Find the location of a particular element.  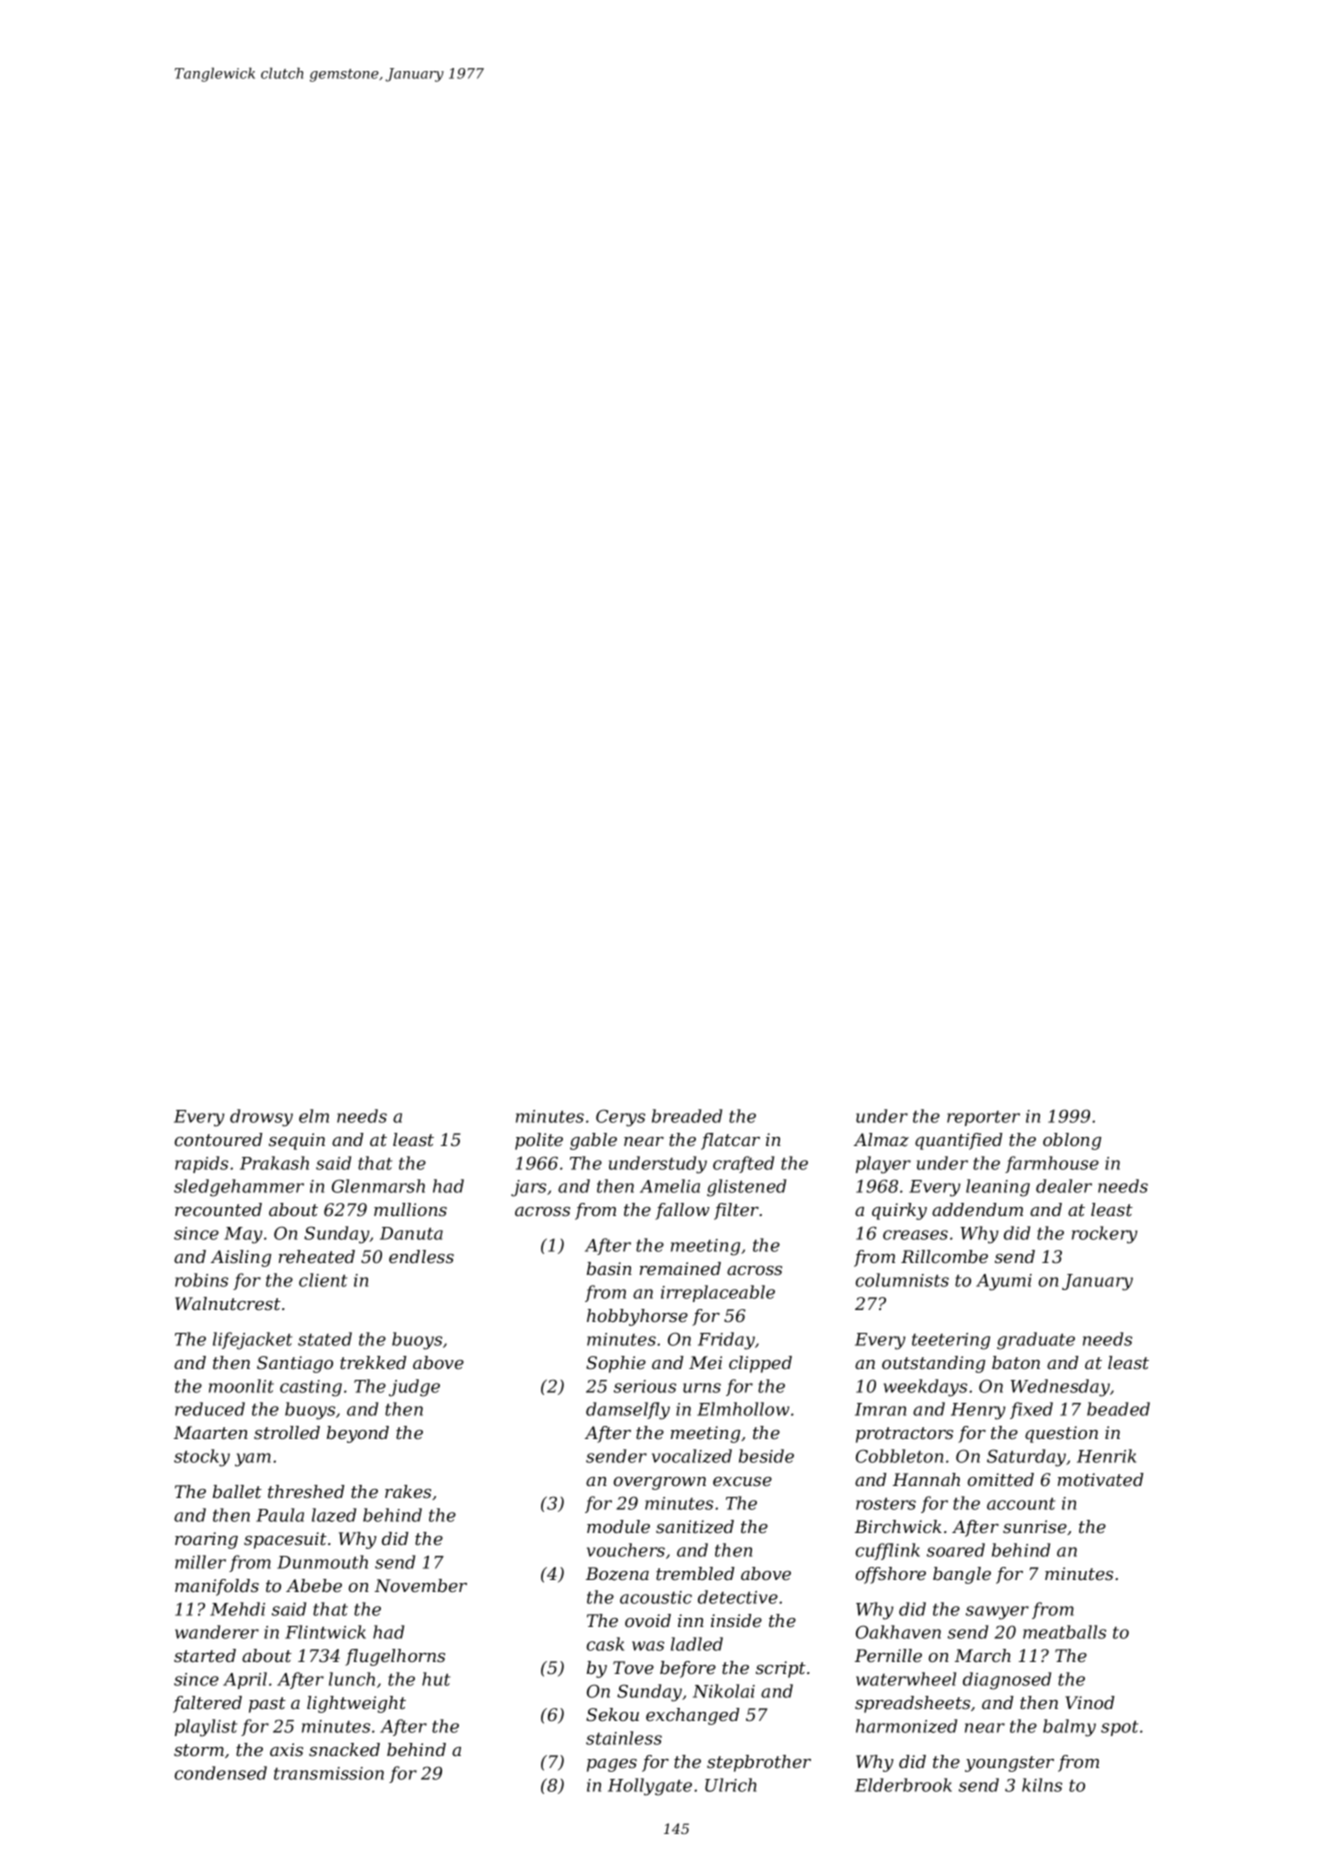

snacked is located at coordinates (344, 1749).
